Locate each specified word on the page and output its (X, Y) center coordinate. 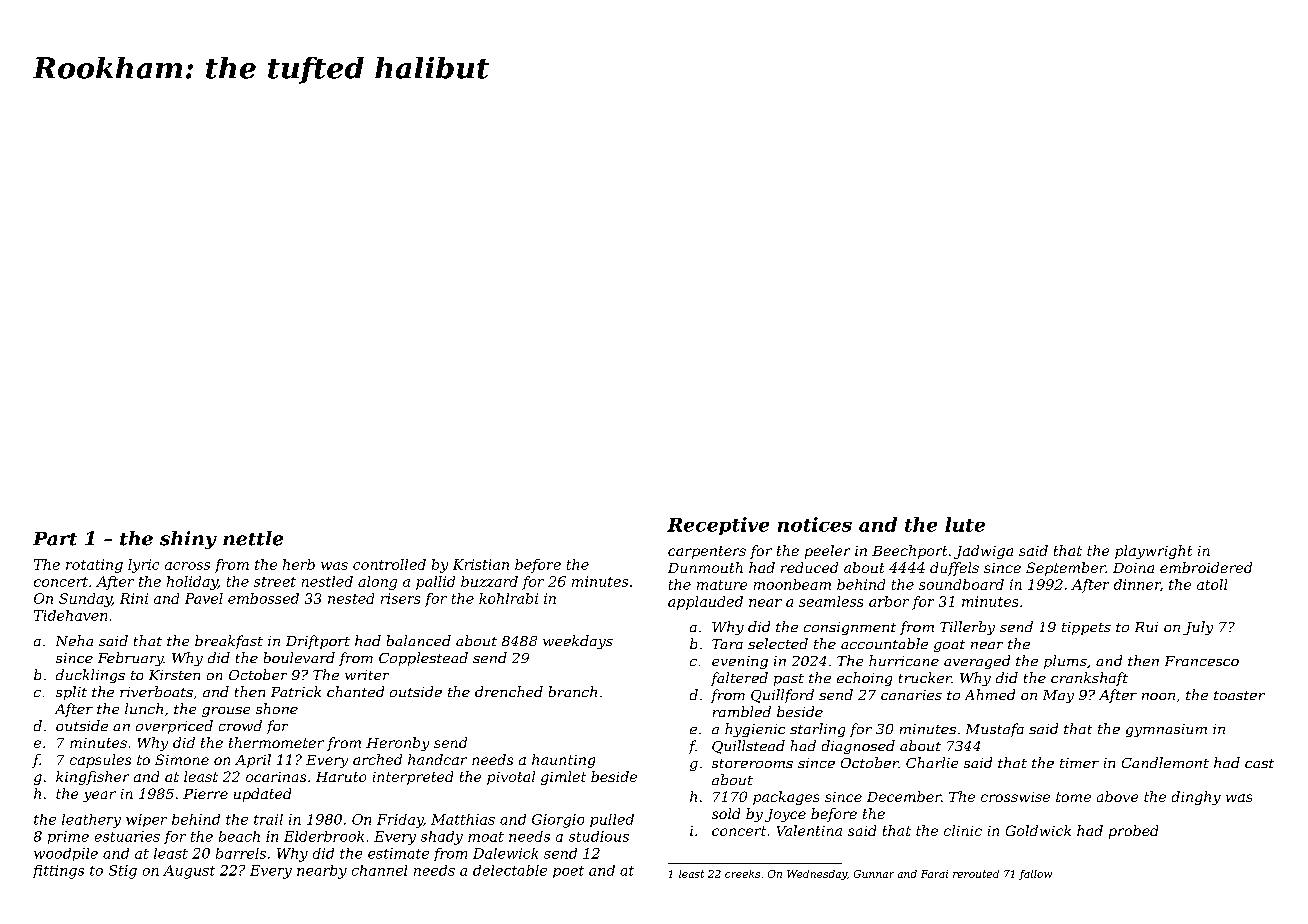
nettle (253, 538)
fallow (1035, 875)
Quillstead (748, 747)
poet (568, 872)
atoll (1212, 584)
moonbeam (792, 584)
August (189, 872)
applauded (705, 603)
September (1066, 569)
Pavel (204, 598)
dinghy (1196, 798)
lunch (144, 708)
